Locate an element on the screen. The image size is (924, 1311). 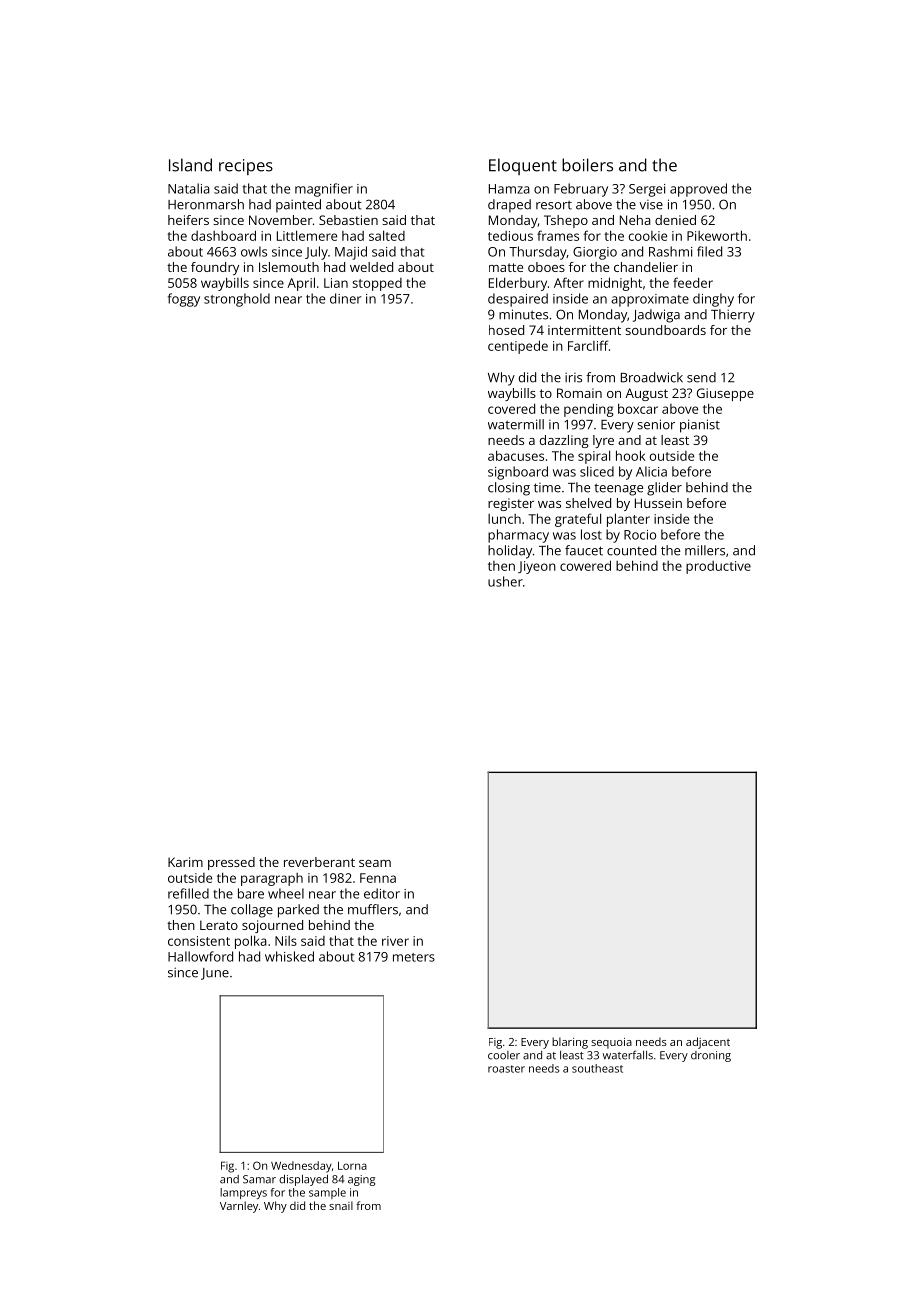
hook is located at coordinates (630, 455).
